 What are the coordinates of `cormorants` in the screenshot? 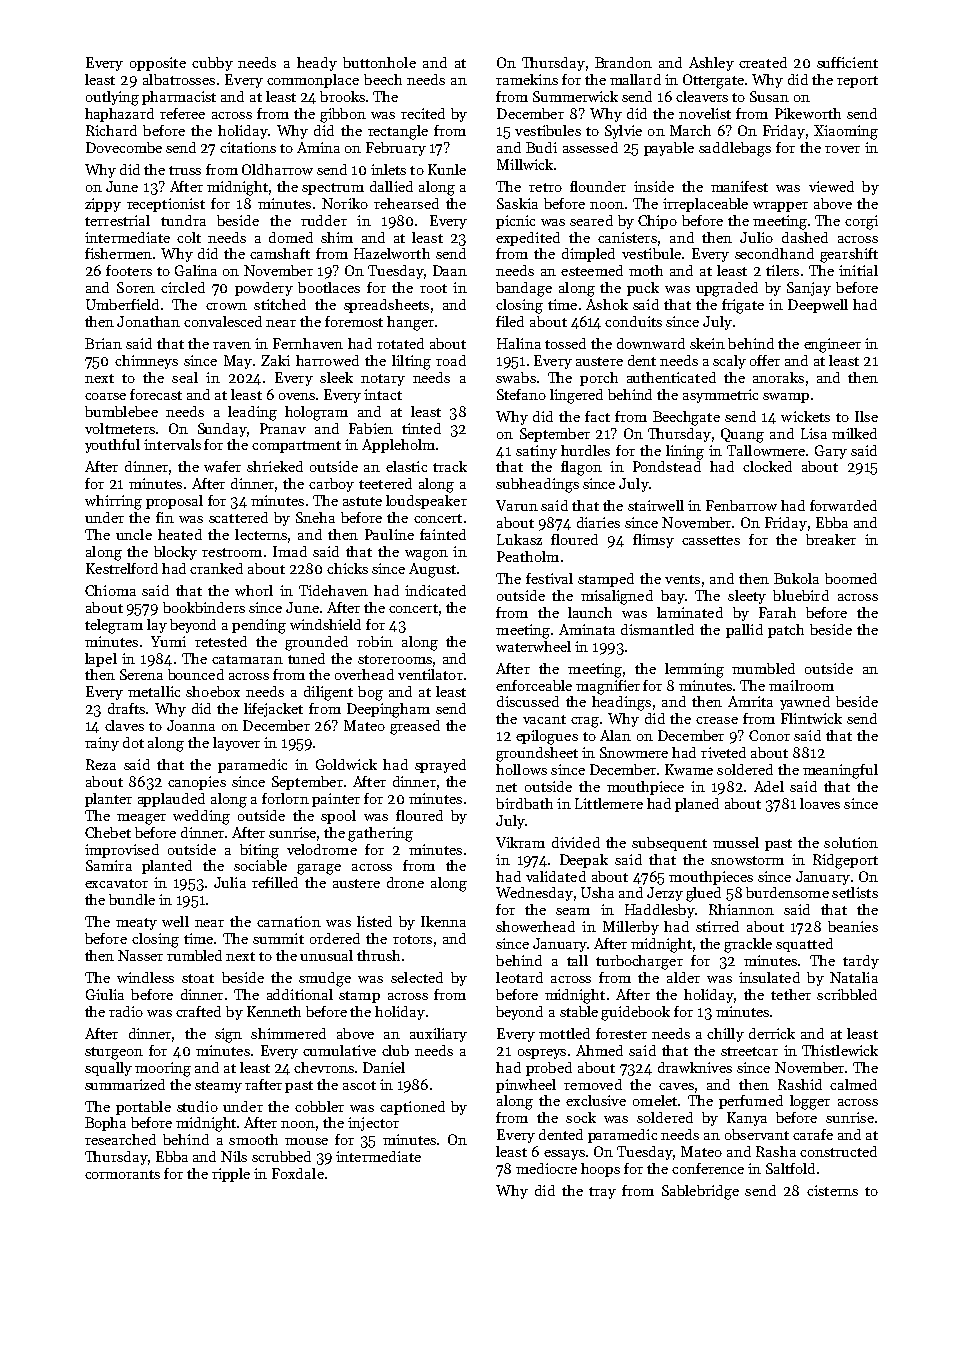 It's located at (122, 1174).
